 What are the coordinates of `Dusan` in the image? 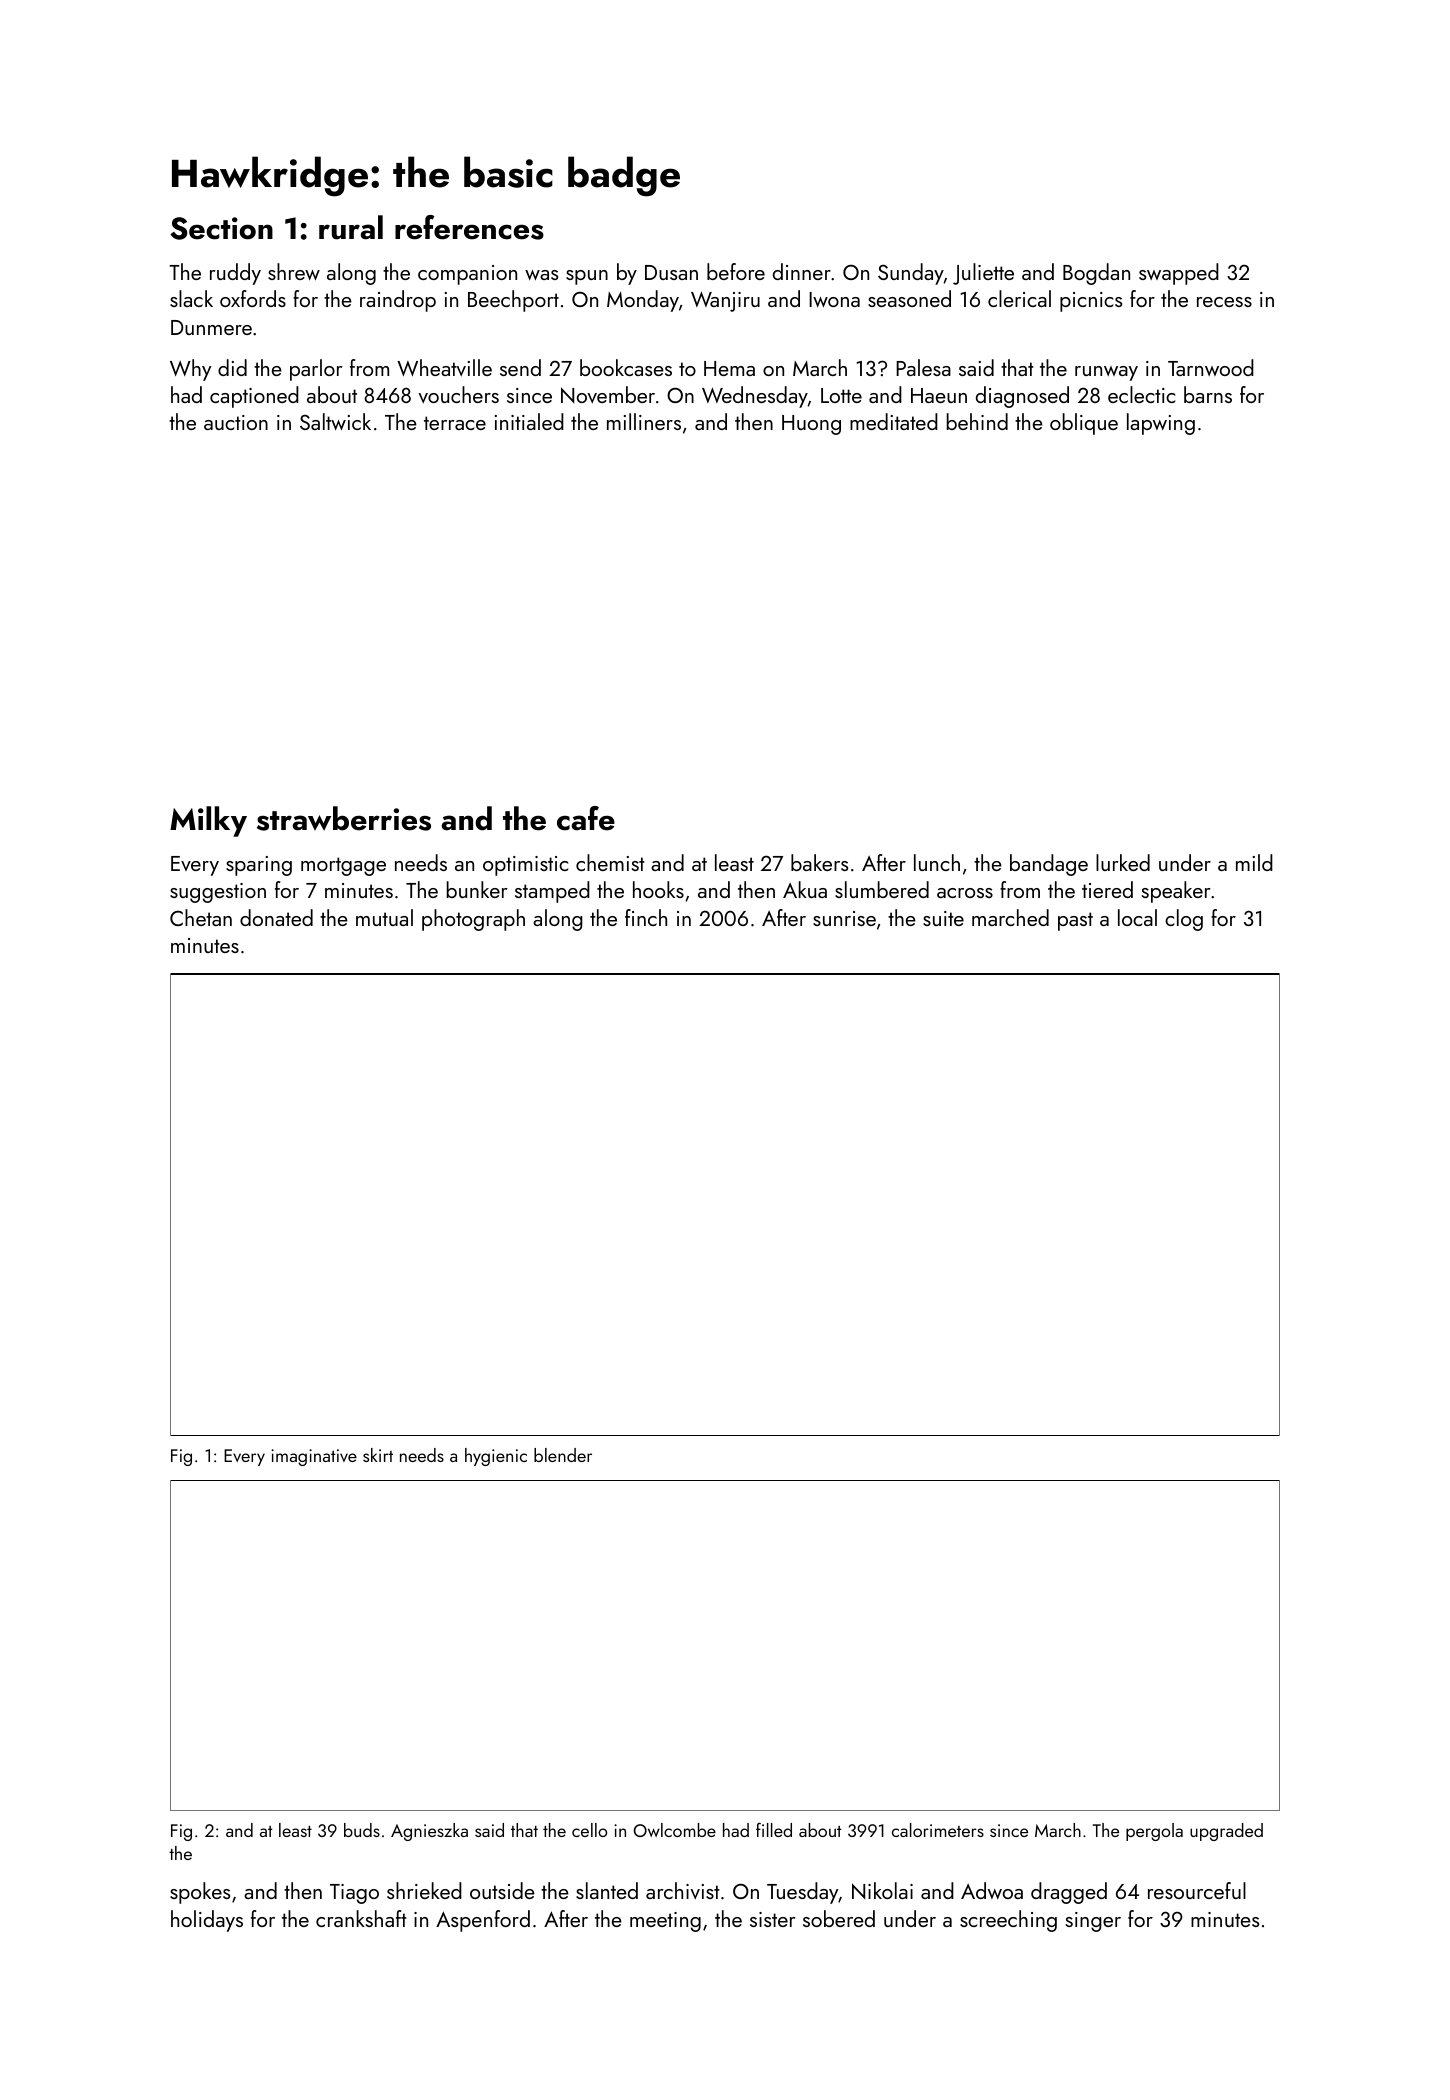 It's located at (671, 272).
